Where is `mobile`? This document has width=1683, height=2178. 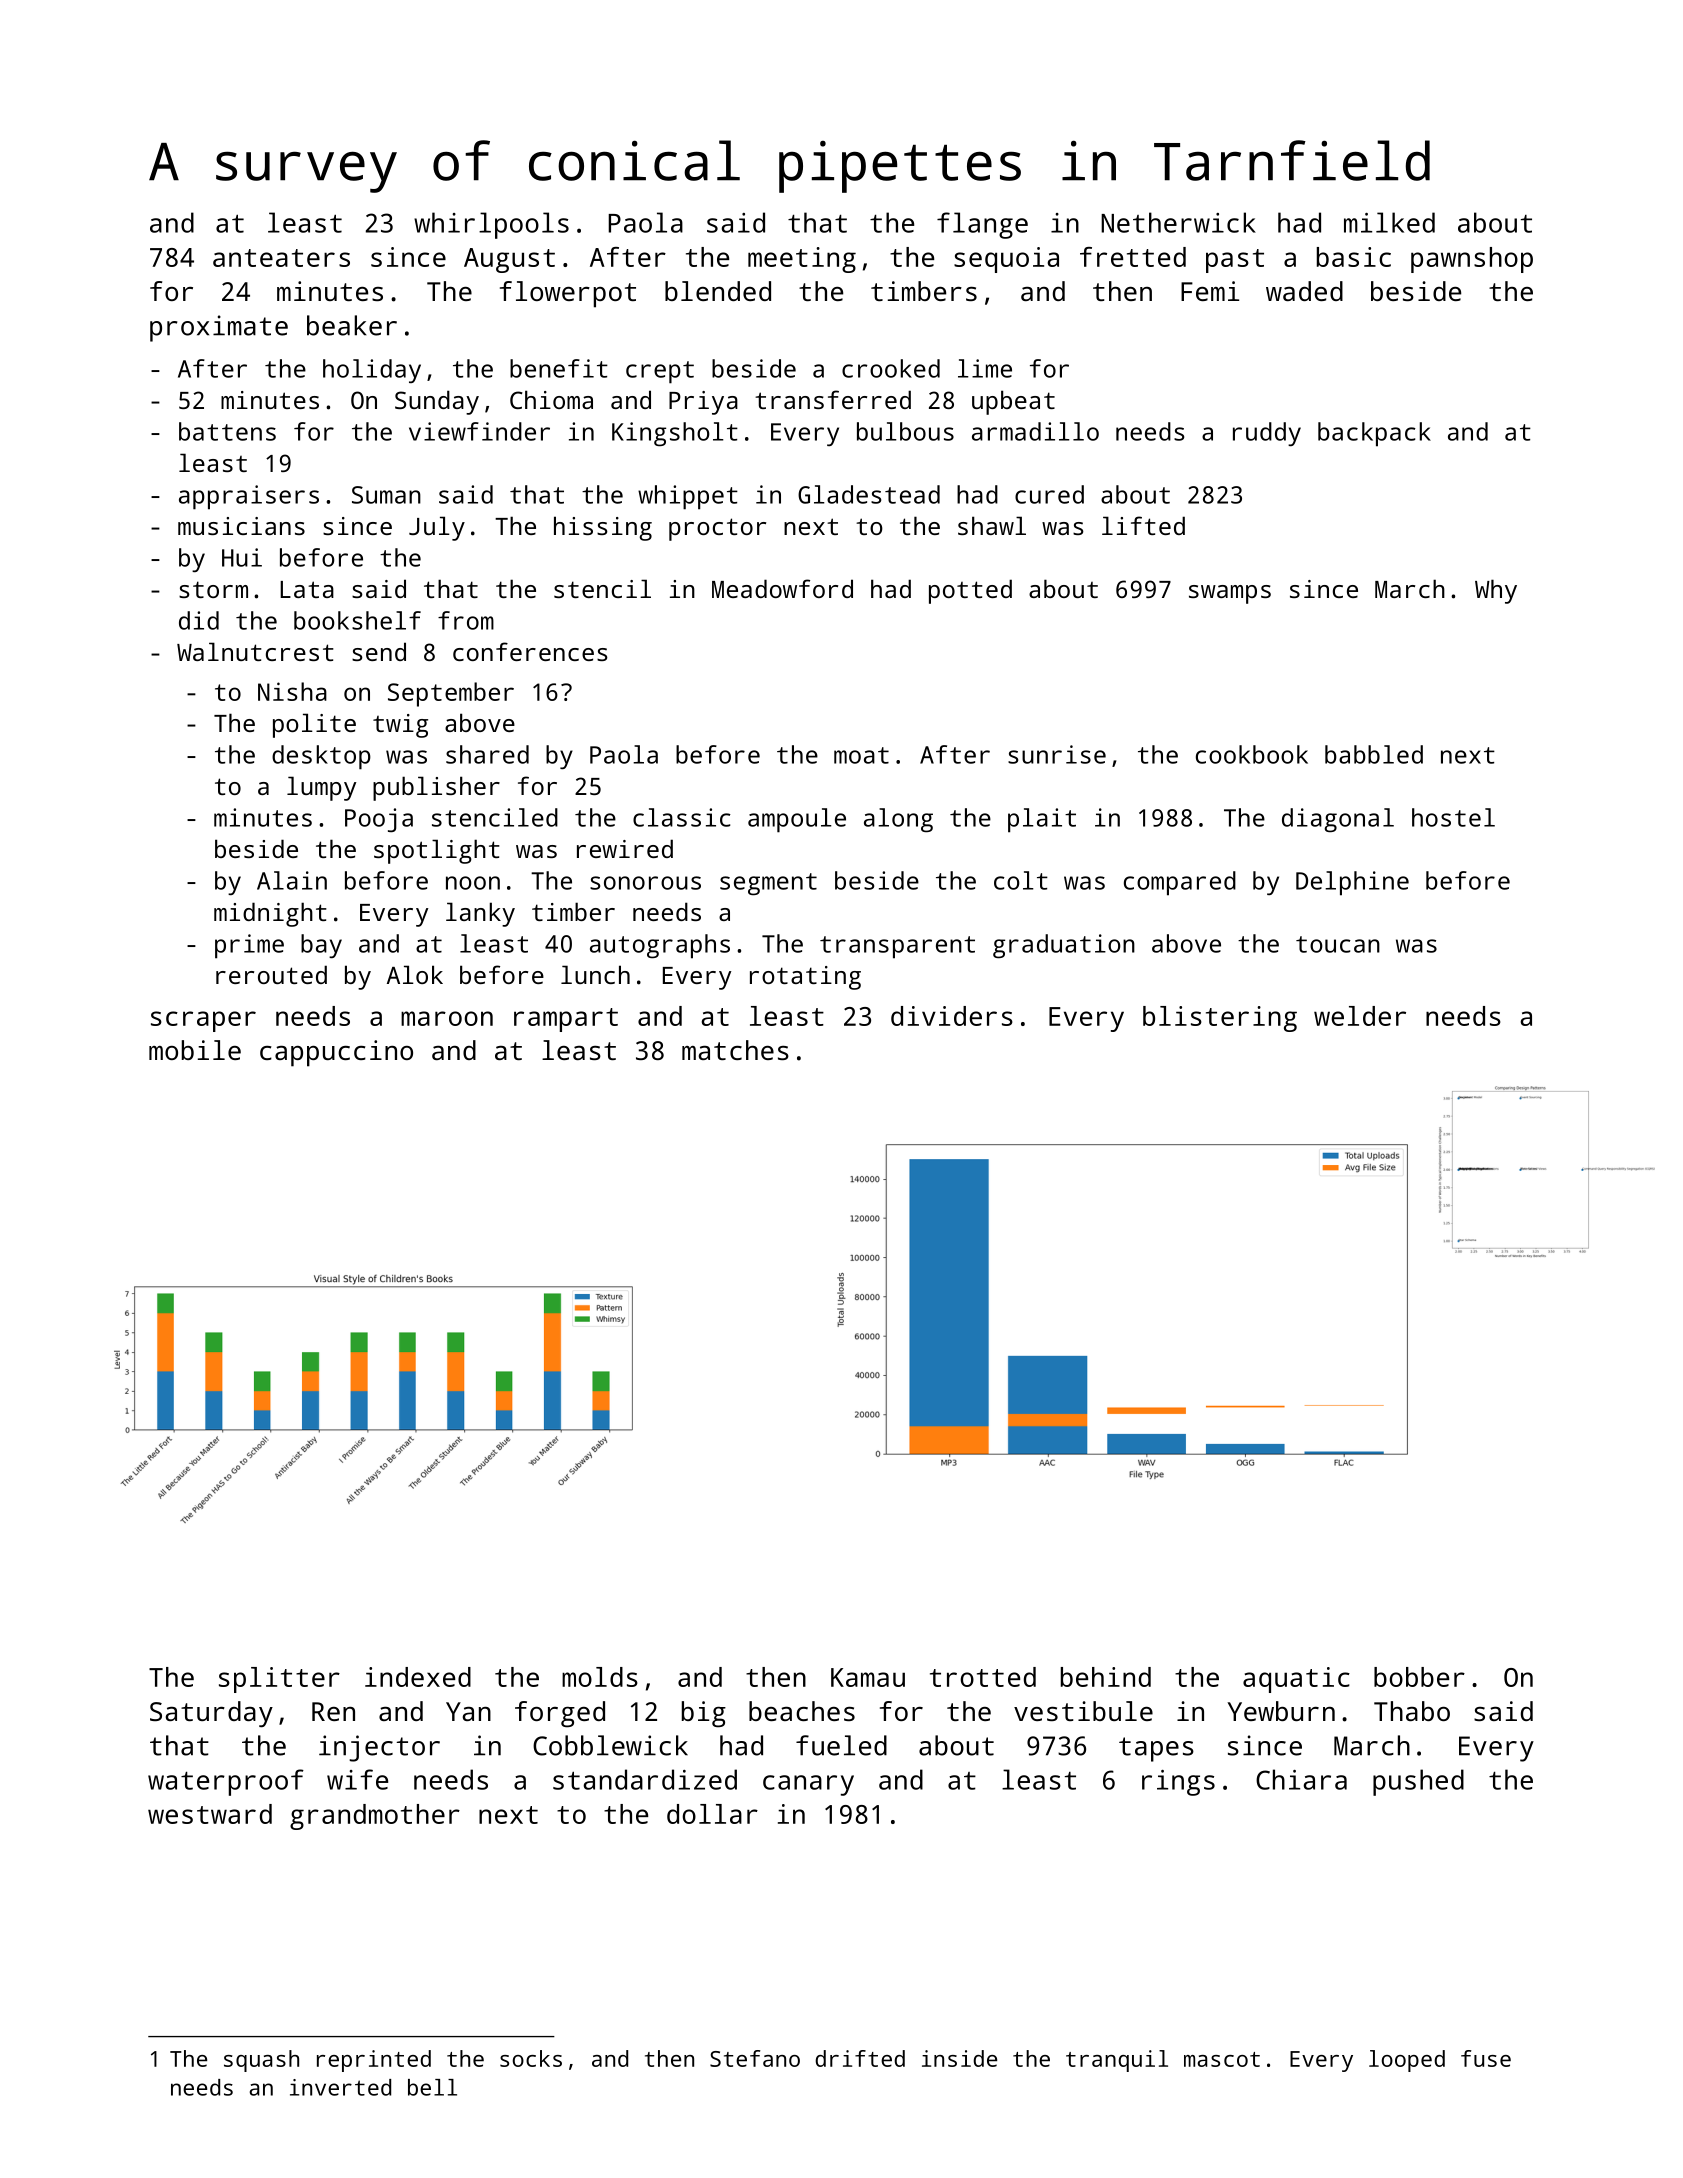 mobile is located at coordinates (195, 1050).
